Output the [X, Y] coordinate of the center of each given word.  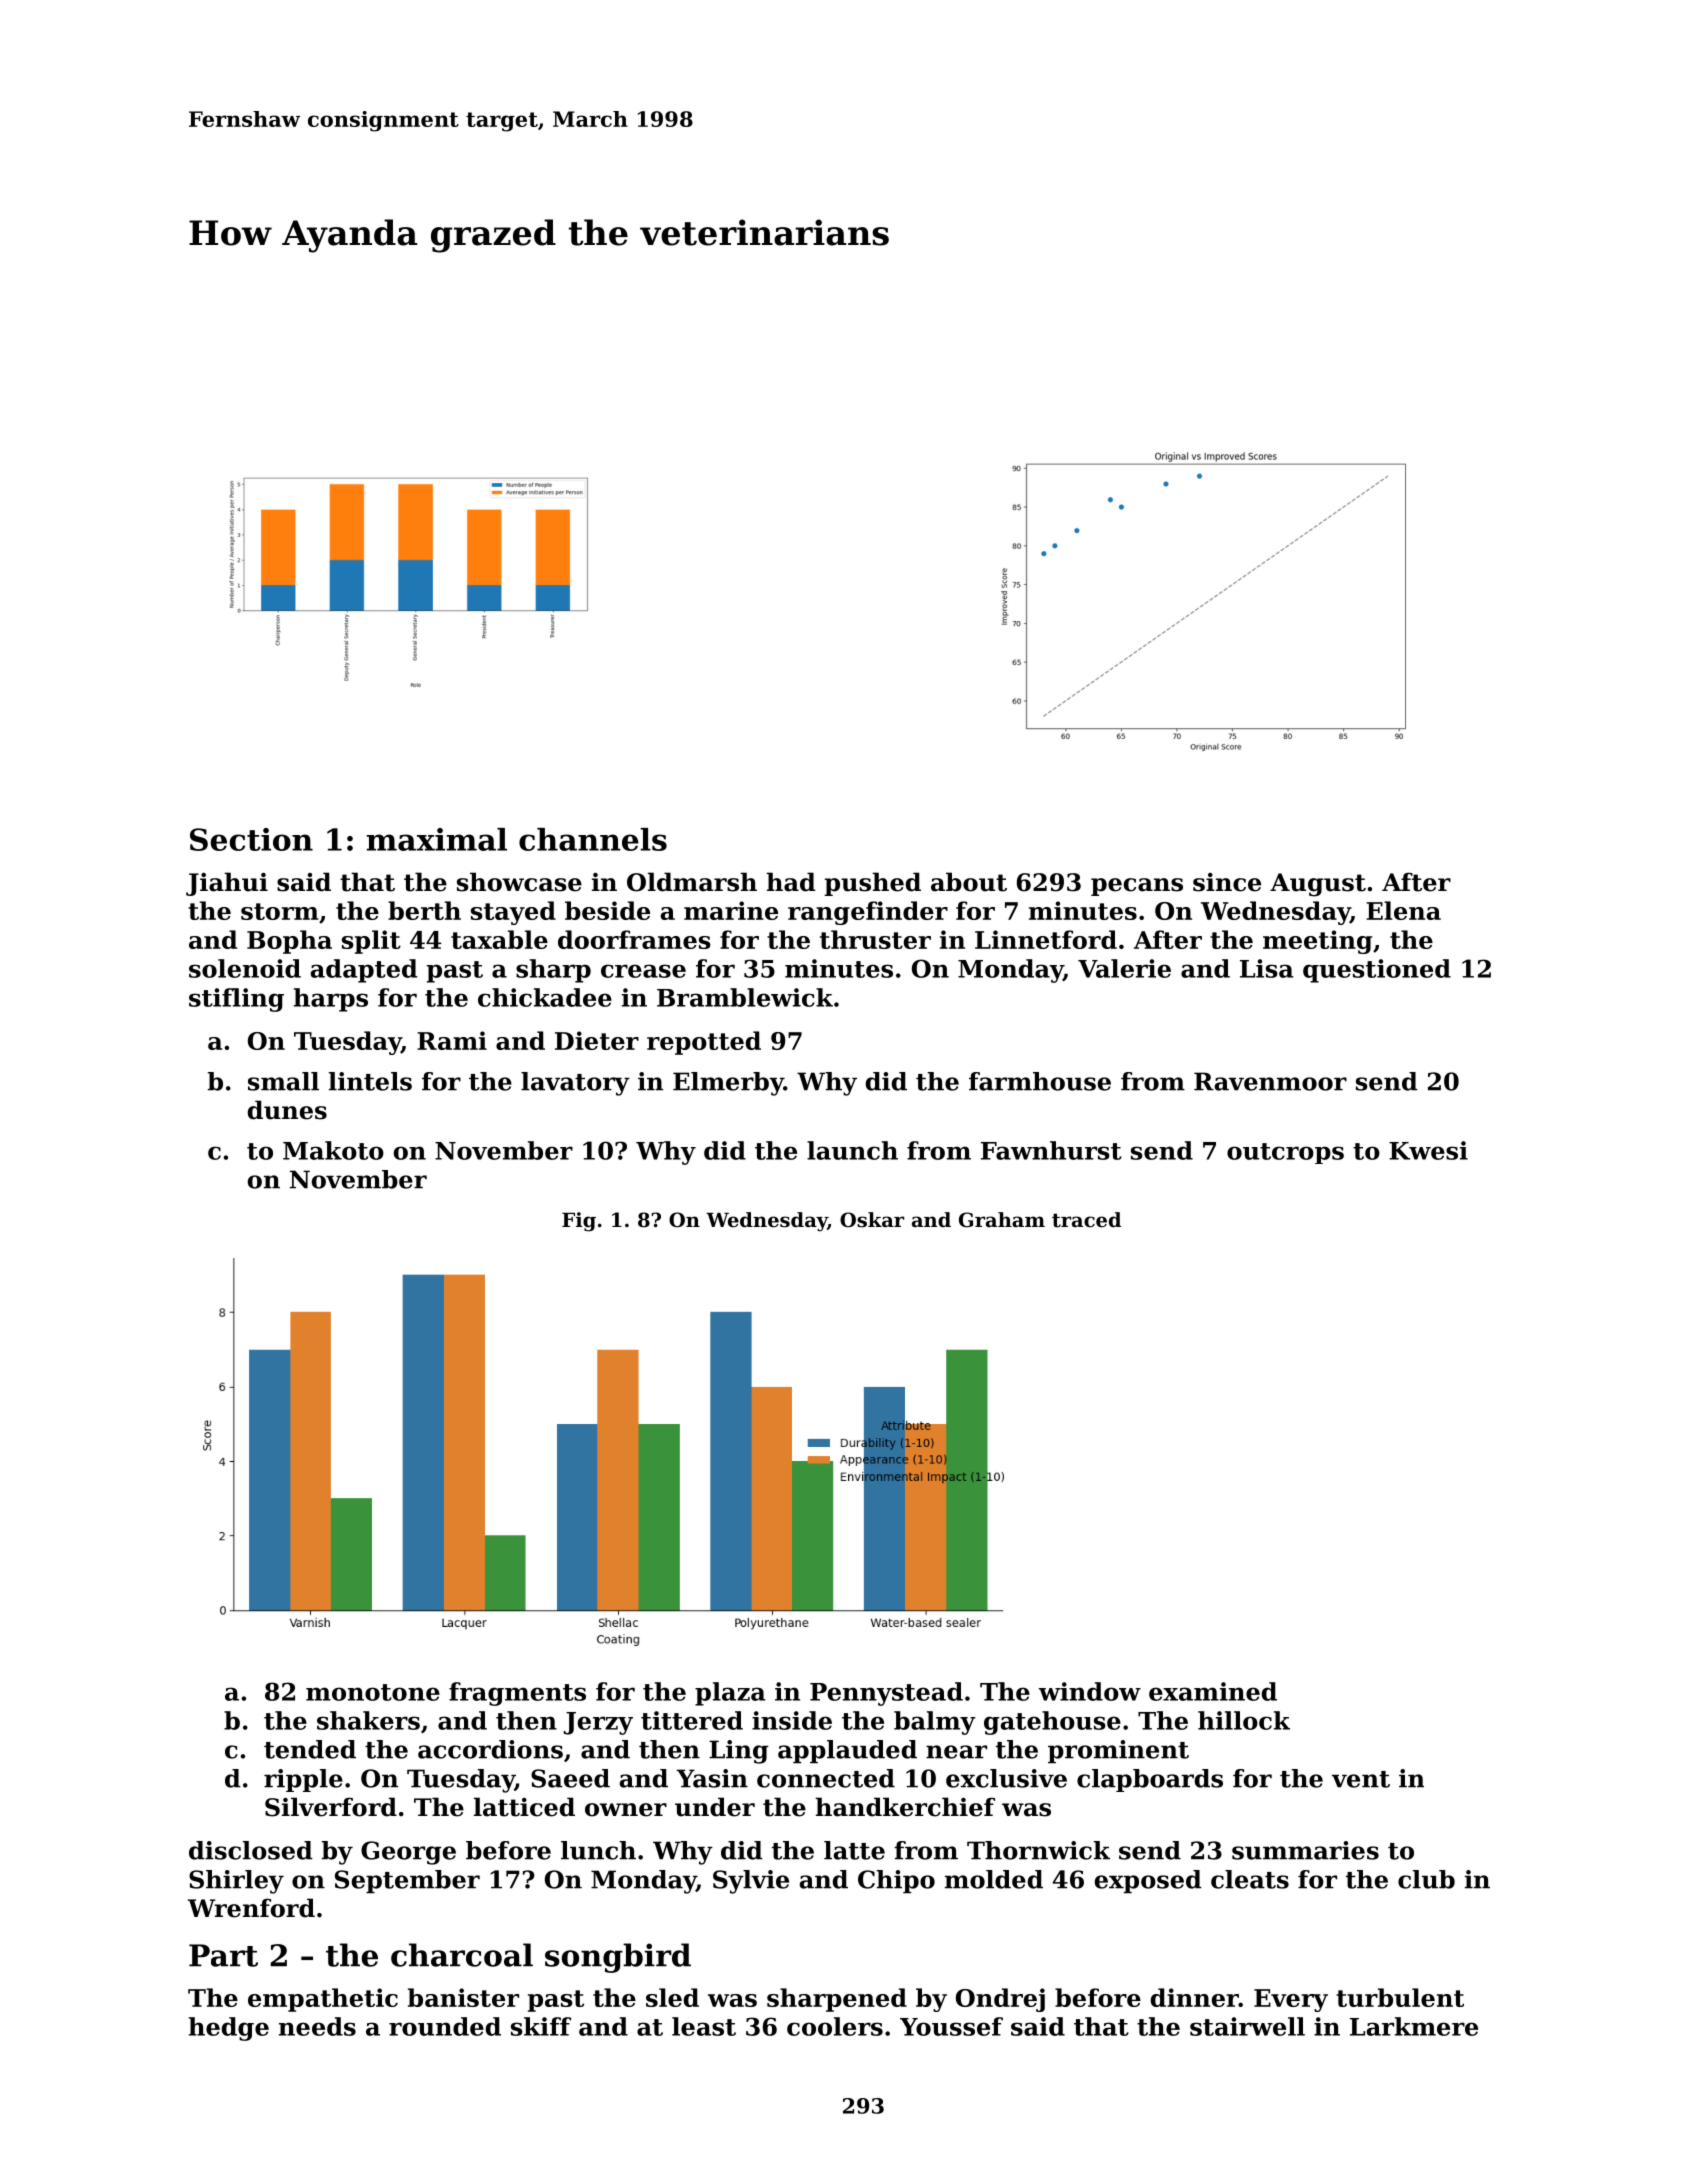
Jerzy [598, 1723]
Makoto [333, 1150]
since [1227, 882]
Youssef [951, 2026]
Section [251, 839]
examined [1213, 1691]
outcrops [1285, 1153]
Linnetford [1046, 939]
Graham [1002, 1220]
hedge [229, 2029]
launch [852, 1150]
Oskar [872, 1220]
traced [1086, 1220]
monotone [373, 1692]
